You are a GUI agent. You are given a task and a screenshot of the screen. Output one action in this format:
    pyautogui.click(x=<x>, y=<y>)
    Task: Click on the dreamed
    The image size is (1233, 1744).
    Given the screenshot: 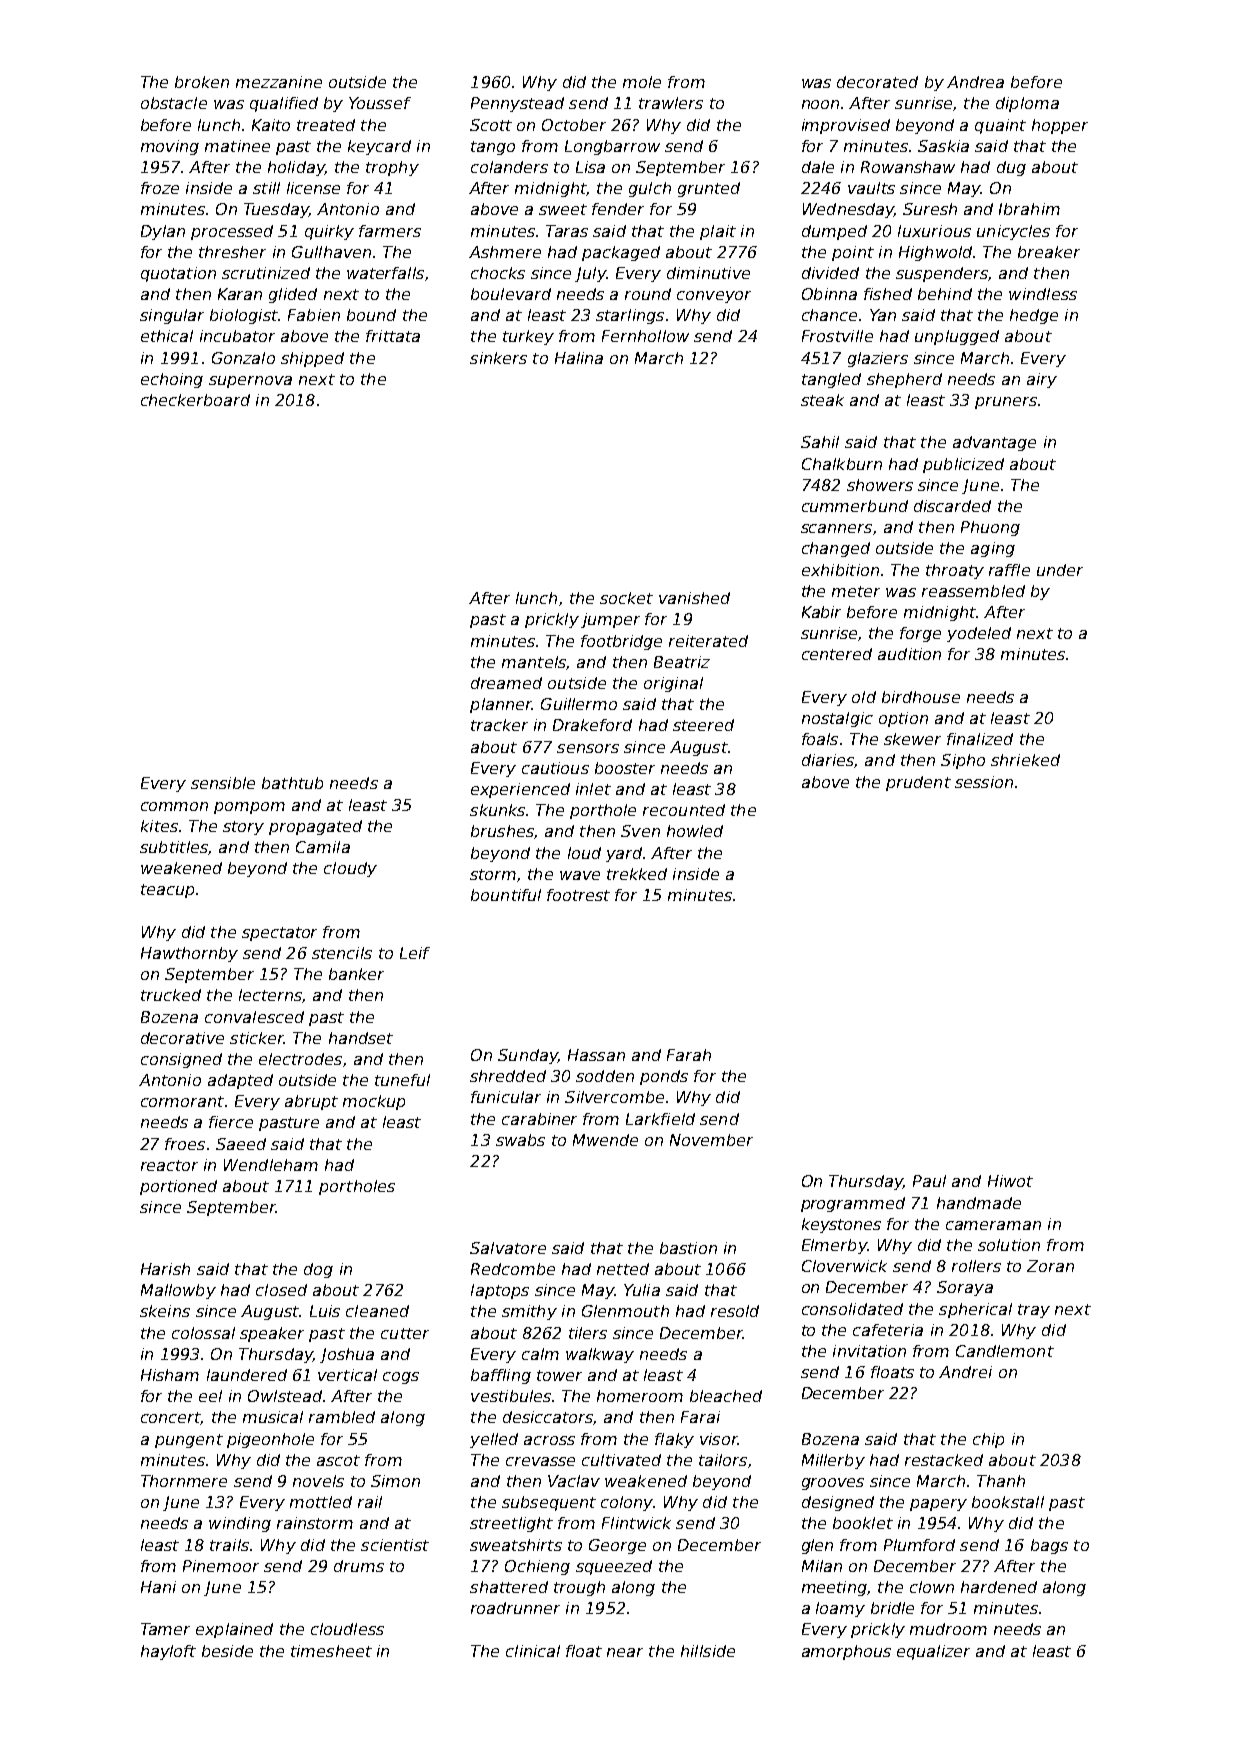 What is the action you would take?
    pyautogui.click(x=506, y=683)
